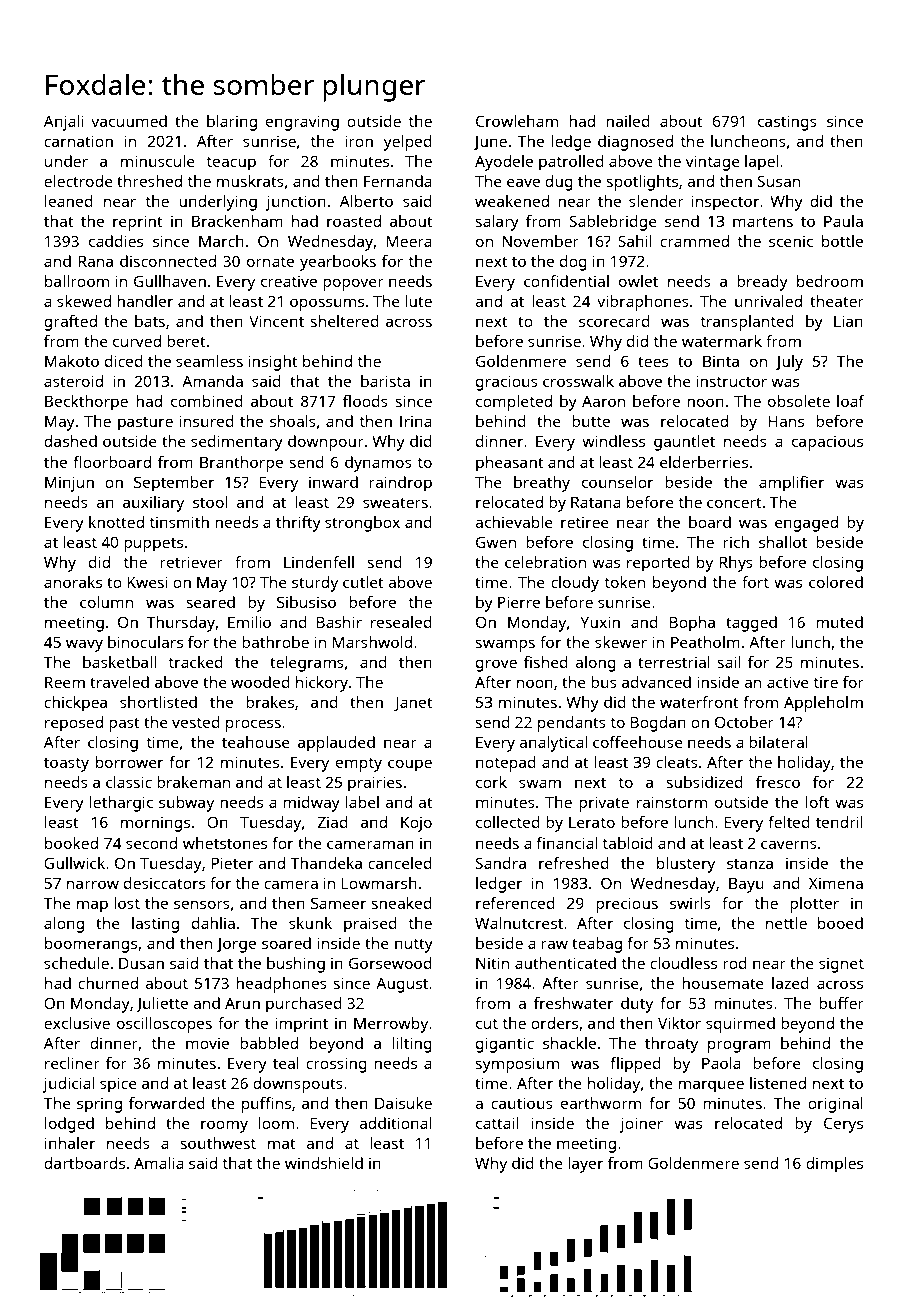 This page has height=1316, width=908. I want to click on Vincent, so click(276, 321).
